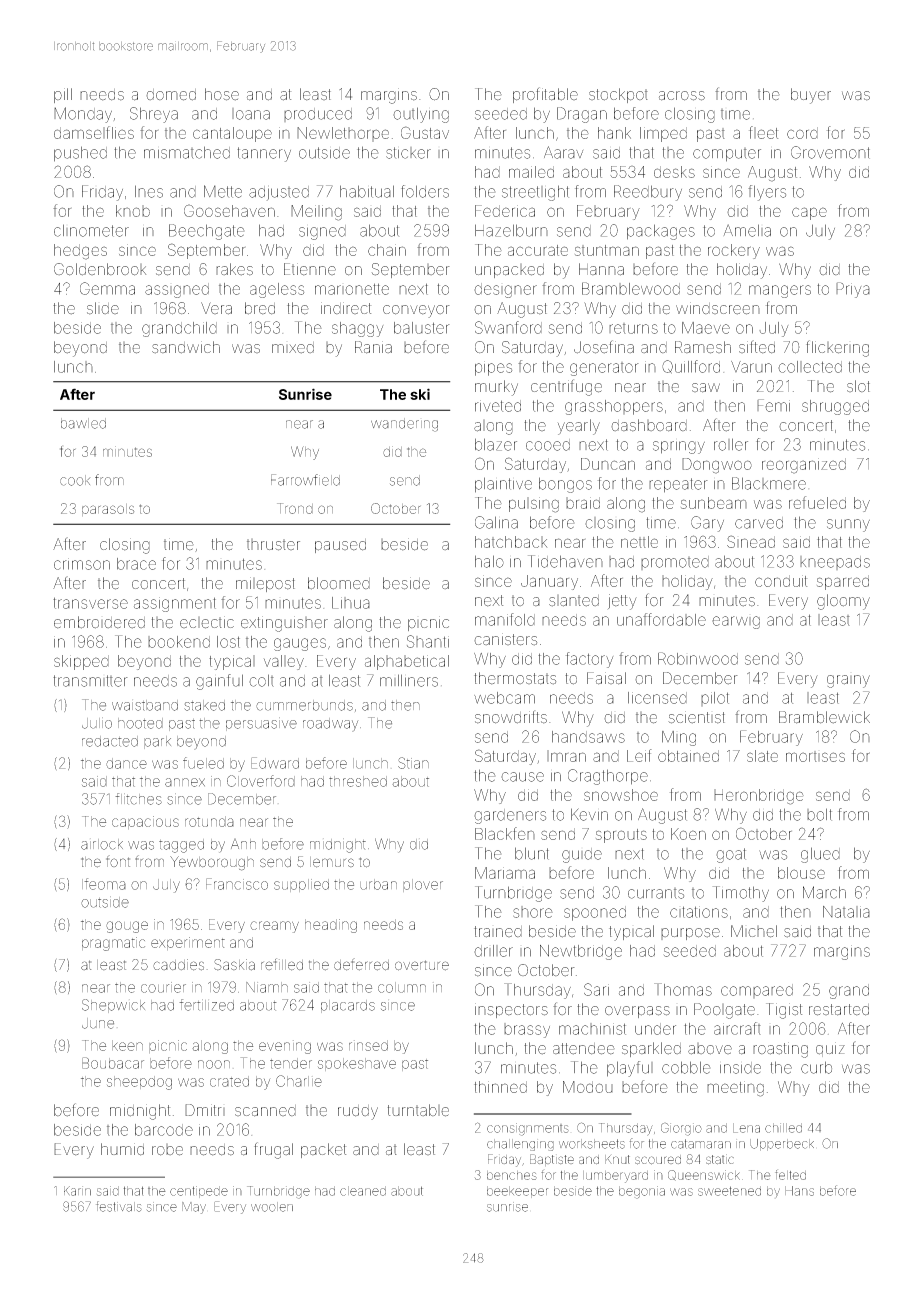 This screenshot has width=924, height=1314. I want to click on earwig, so click(736, 622).
